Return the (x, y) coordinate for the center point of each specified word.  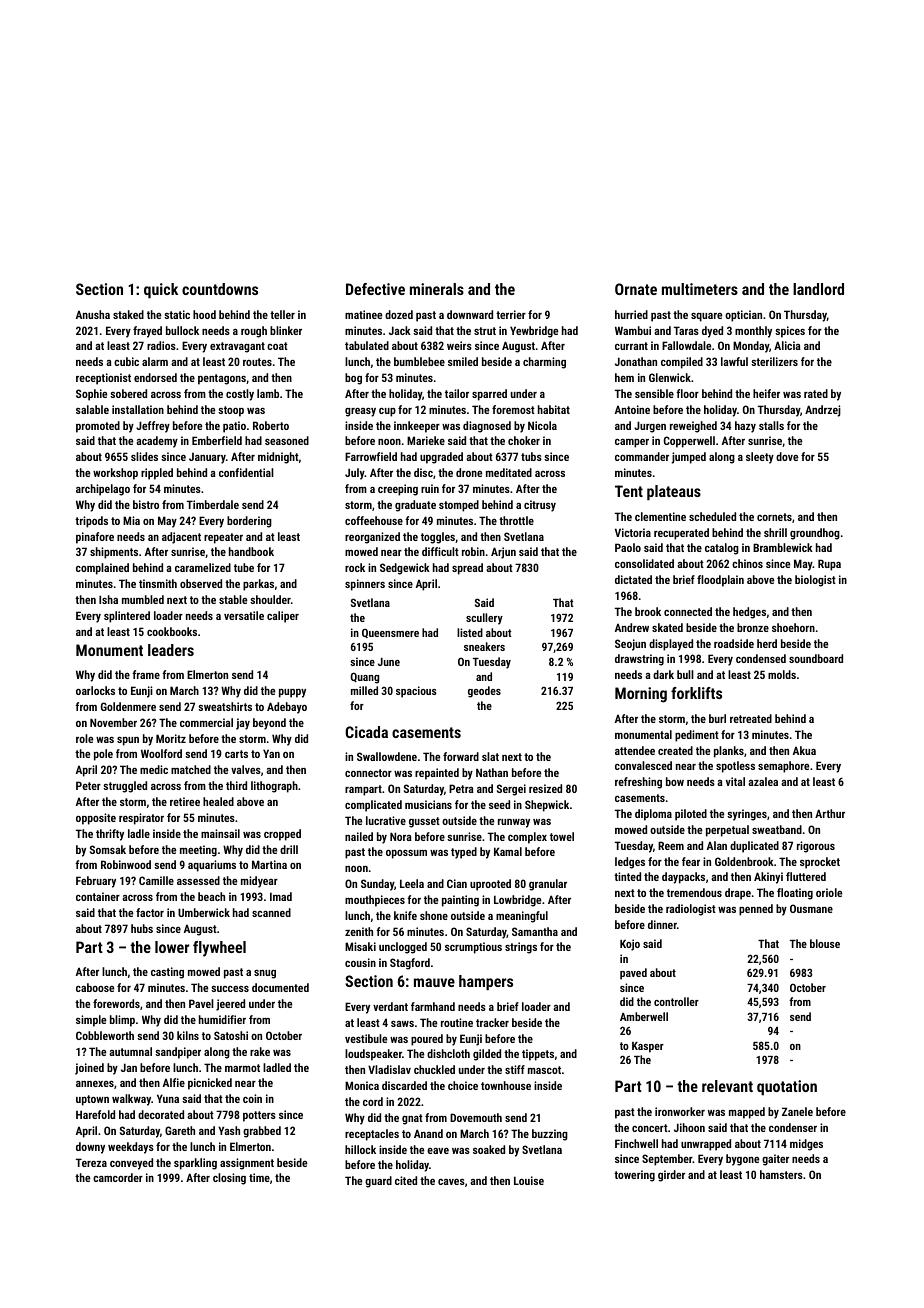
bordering (249, 522)
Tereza (91, 1162)
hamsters (781, 1174)
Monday (751, 347)
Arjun (503, 553)
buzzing (550, 1135)
